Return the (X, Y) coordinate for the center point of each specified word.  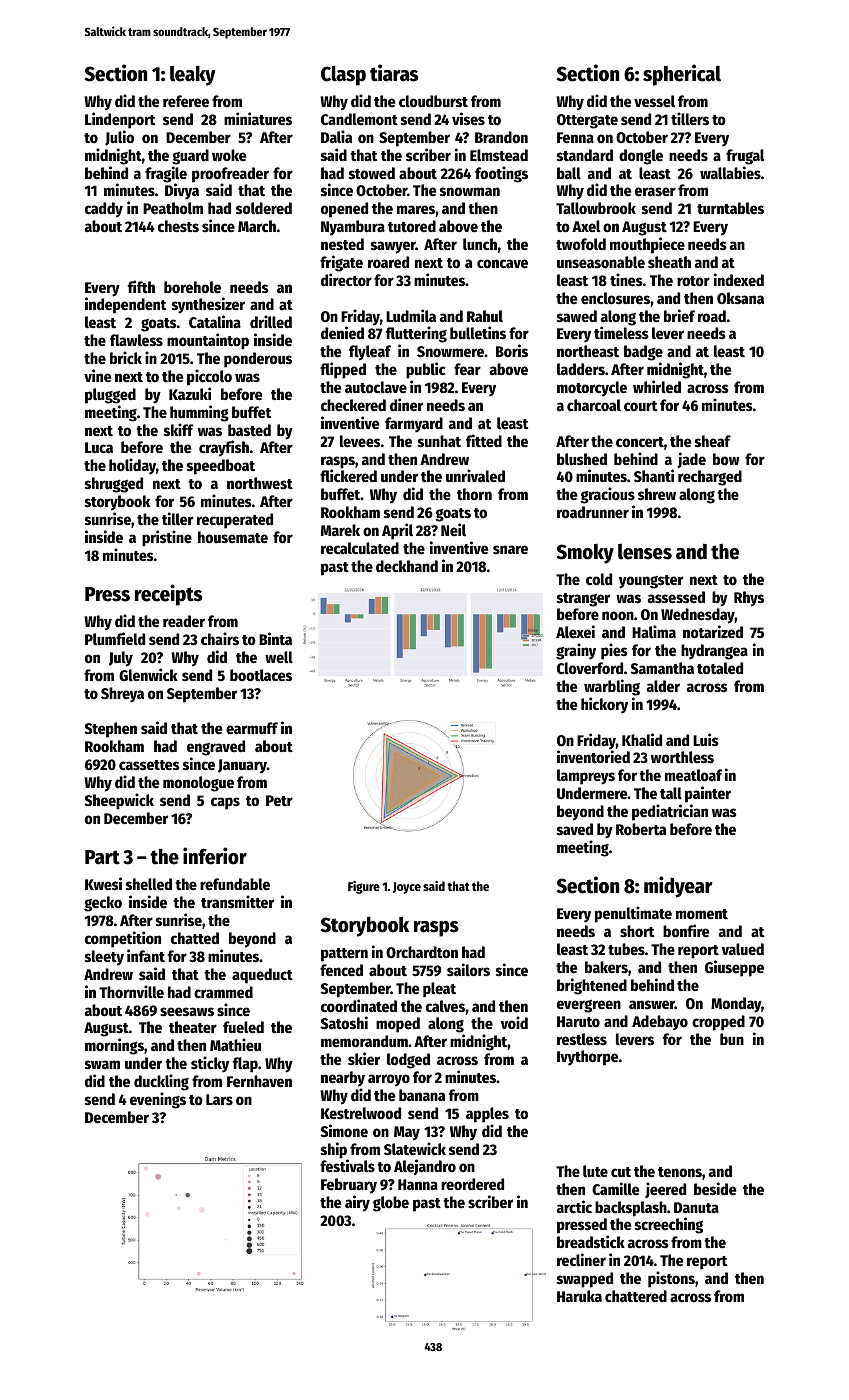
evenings (158, 1100)
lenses (645, 552)
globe (391, 1204)
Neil (453, 529)
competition (123, 939)
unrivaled (475, 475)
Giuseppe (734, 968)
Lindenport (120, 120)
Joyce (407, 888)
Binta (275, 638)
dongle (641, 157)
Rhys (749, 599)
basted (249, 430)
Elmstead (499, 155)
